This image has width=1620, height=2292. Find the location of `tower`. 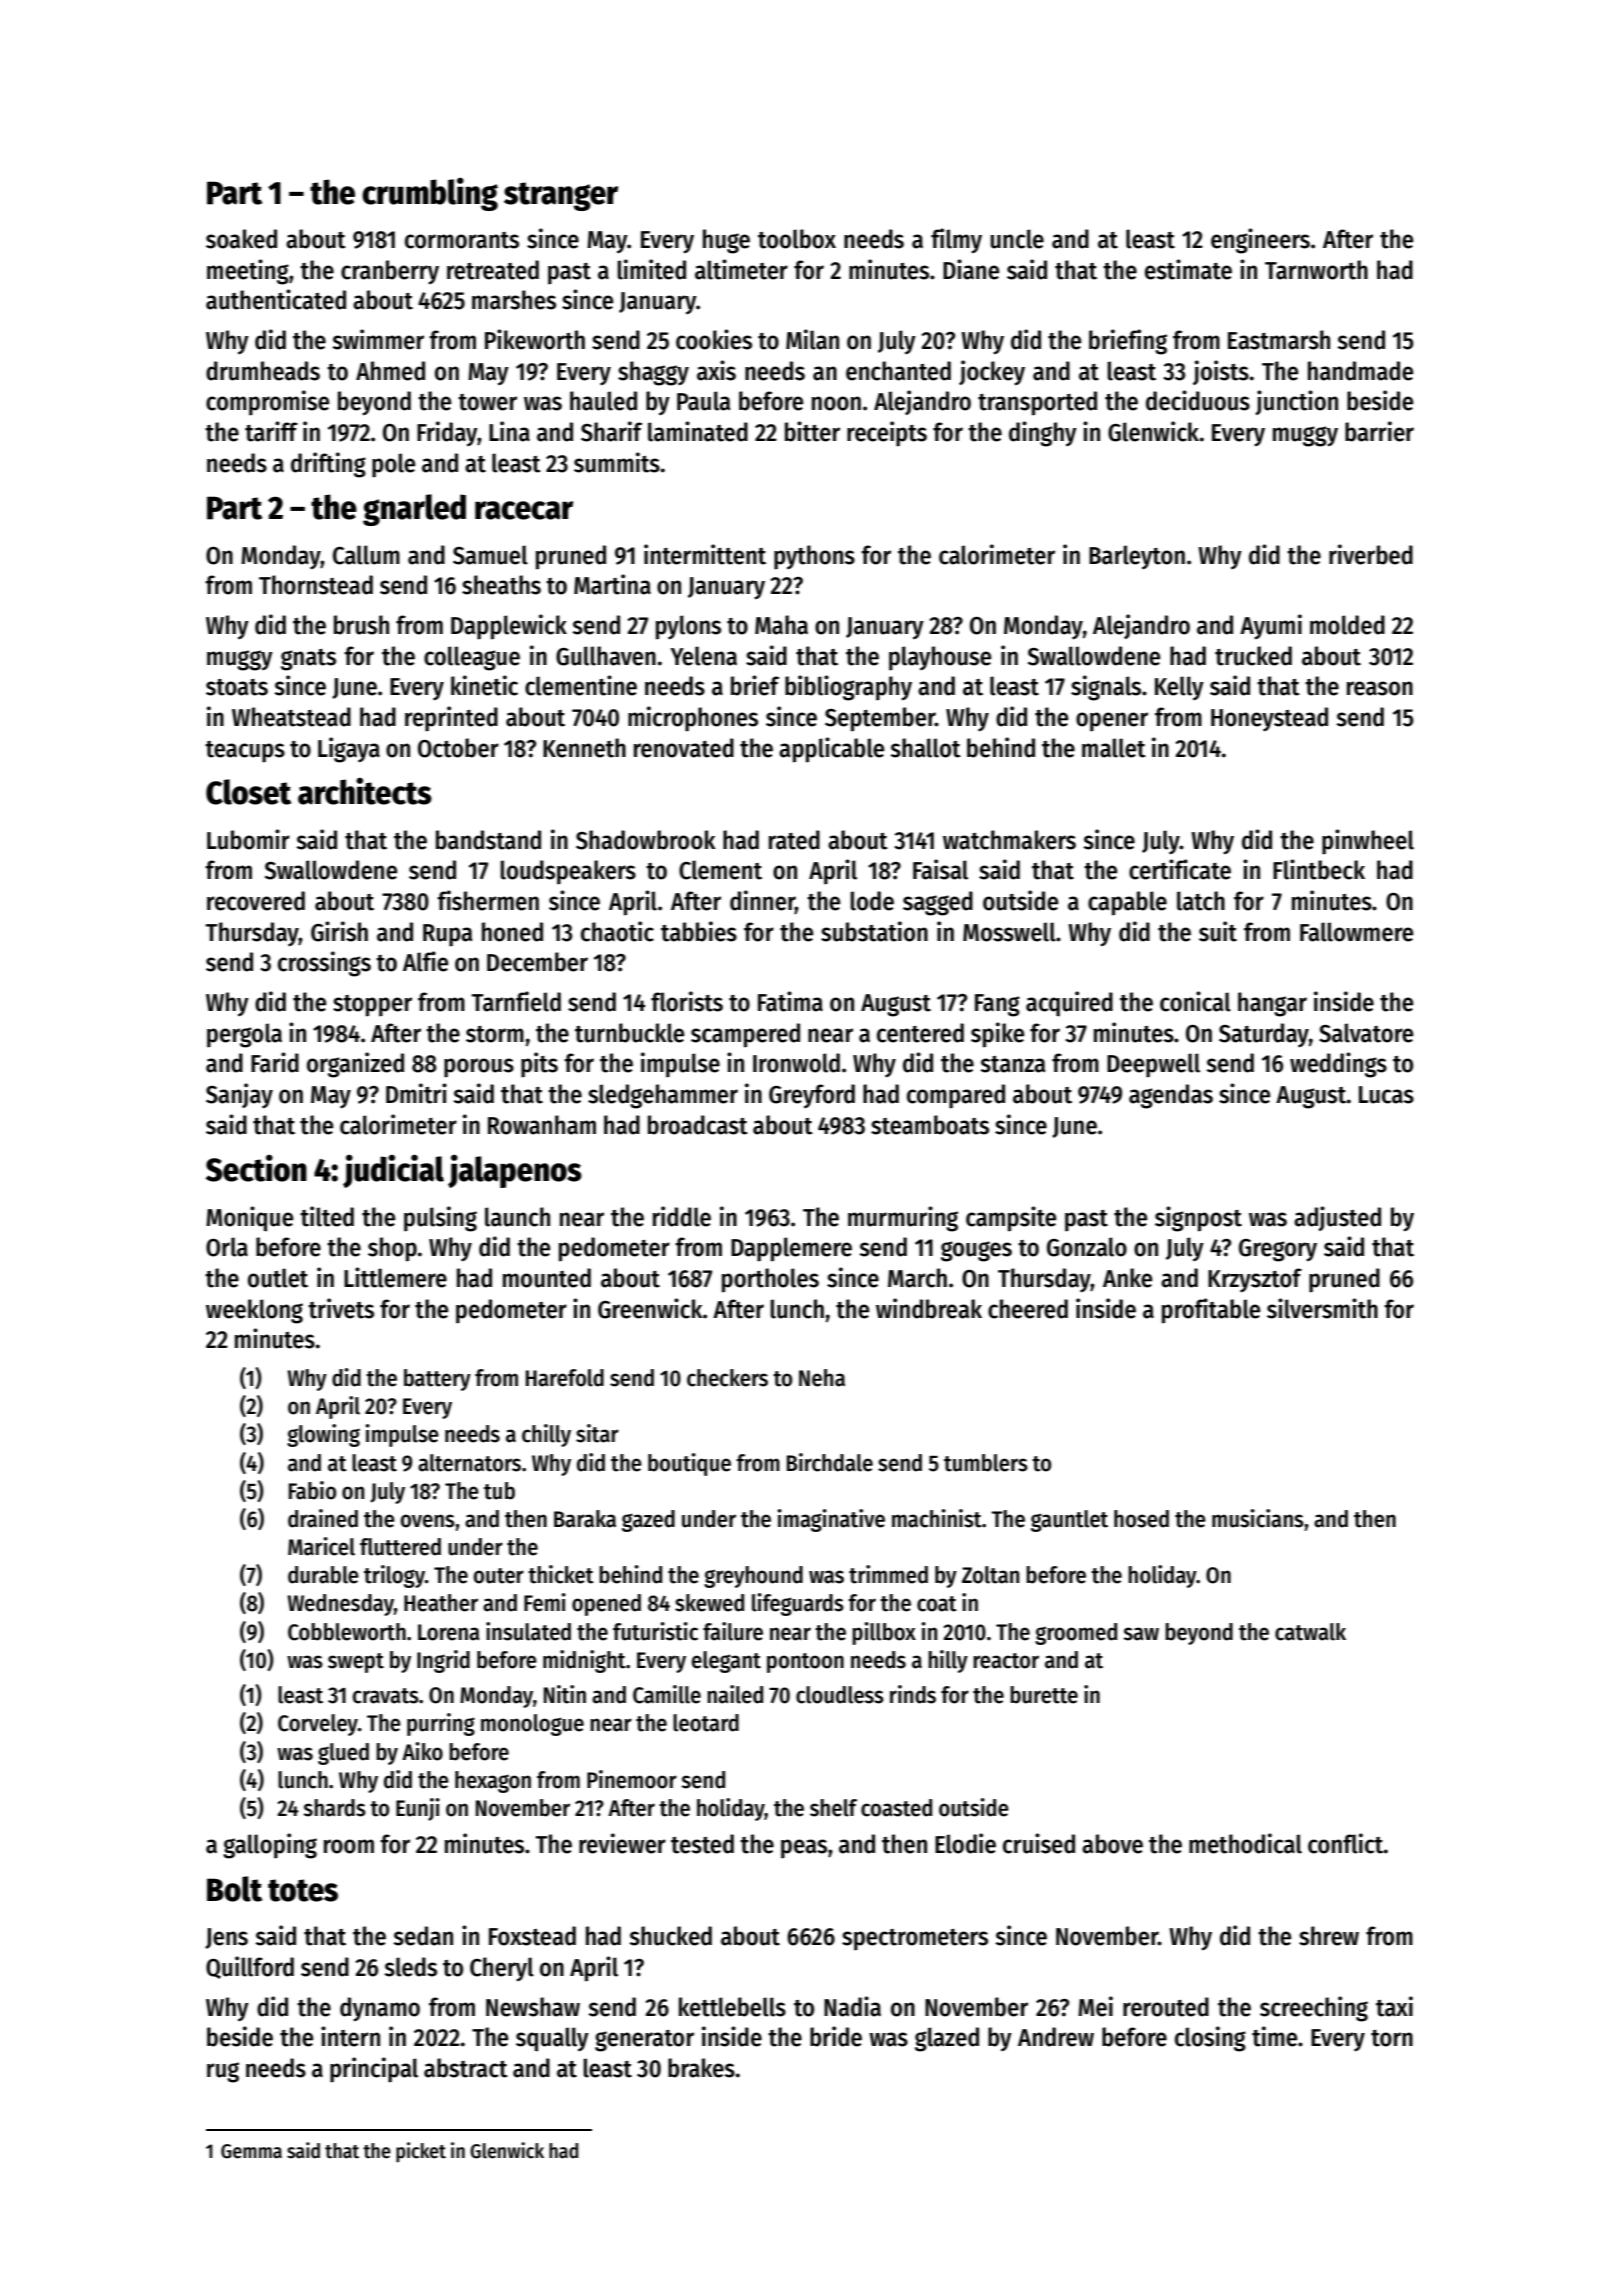

tower is located at coordinates (487, 402).
